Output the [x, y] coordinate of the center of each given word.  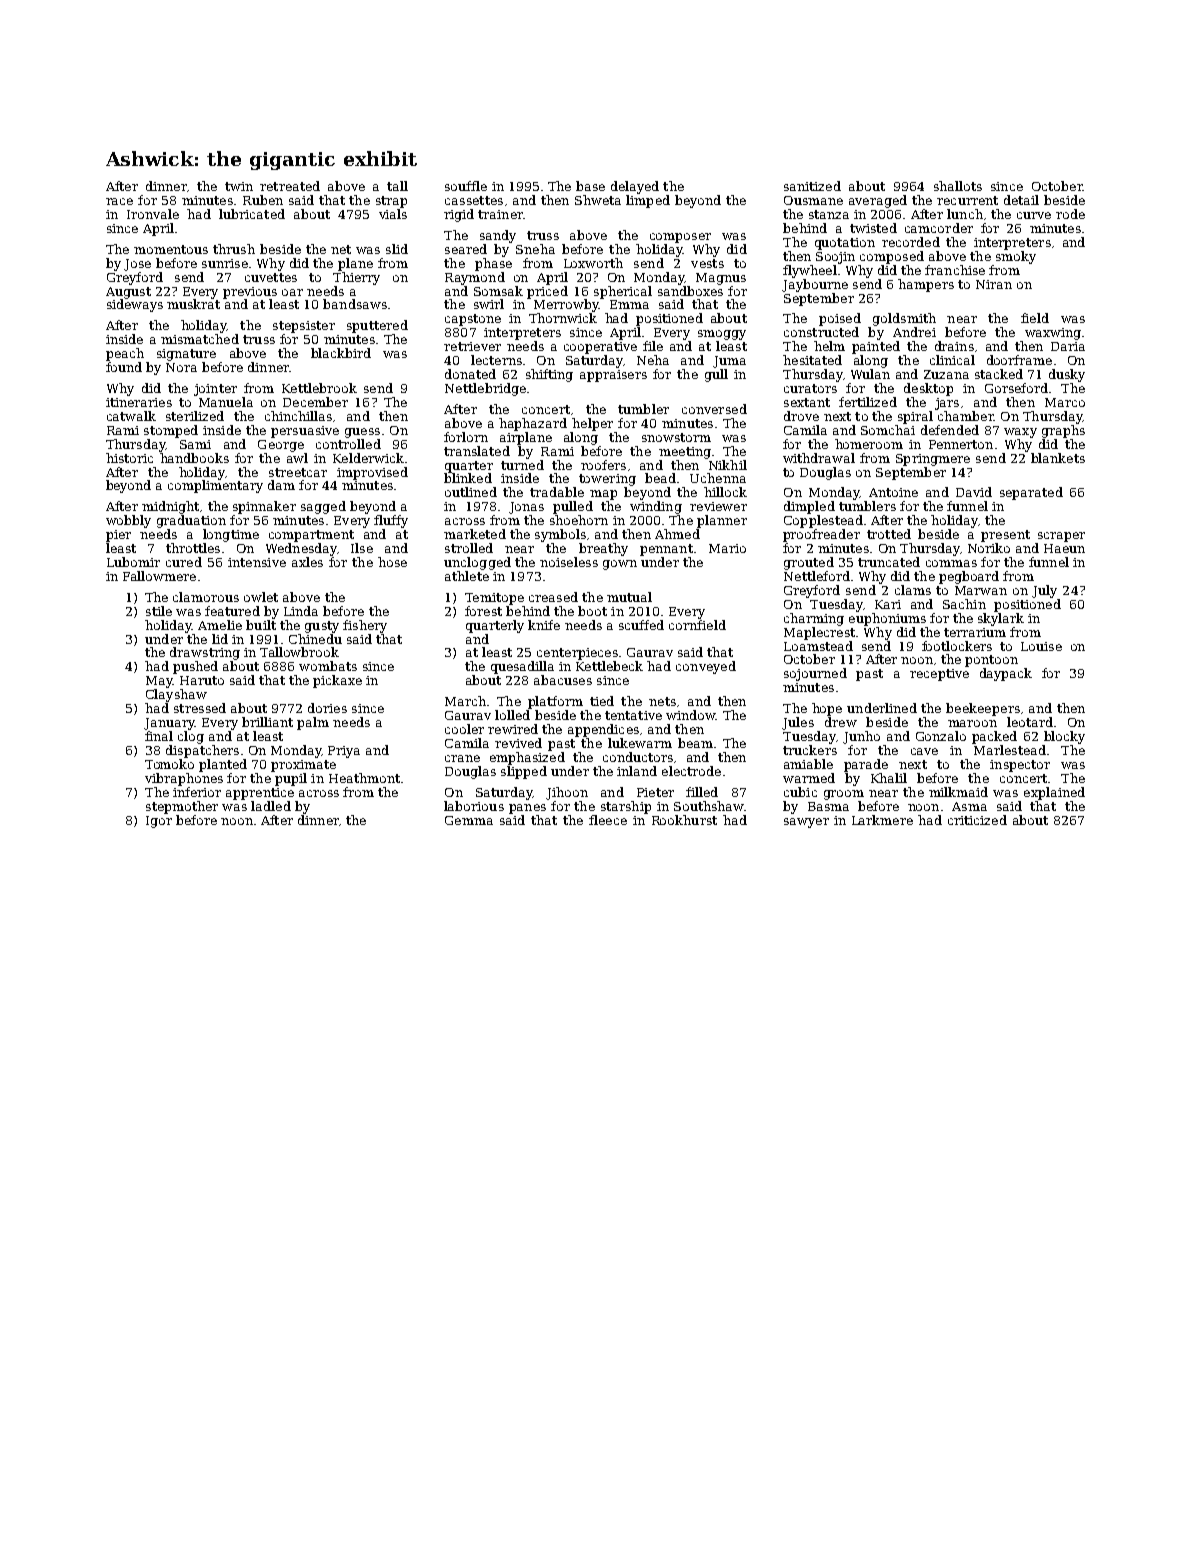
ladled [271, 806]
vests [707, 263]
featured [232, 611]
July [1044, 591]
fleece [608, 820]
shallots [958, 186]
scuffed [641, 625]
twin [239, 186]
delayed [635, 187]
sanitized [812, 186]
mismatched [200, 339]
